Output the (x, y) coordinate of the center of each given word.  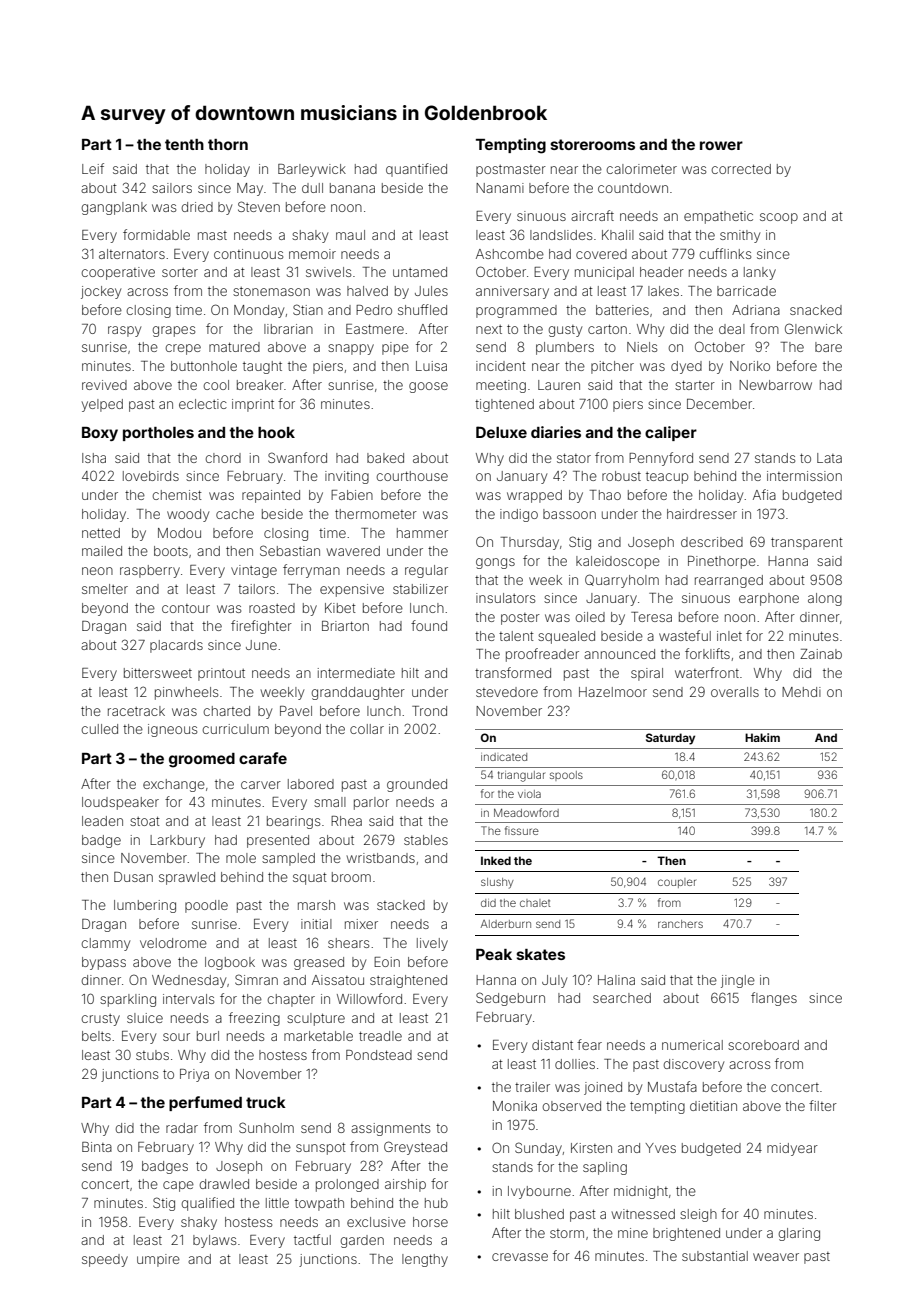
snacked (816, 310)
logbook (230, 963)
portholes (158, 434)
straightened (408, 981)
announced (619, 654)
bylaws (214, 1241)
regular (426, 571)
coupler (677, 883)
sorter (180, 272)
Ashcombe (510, 254)
